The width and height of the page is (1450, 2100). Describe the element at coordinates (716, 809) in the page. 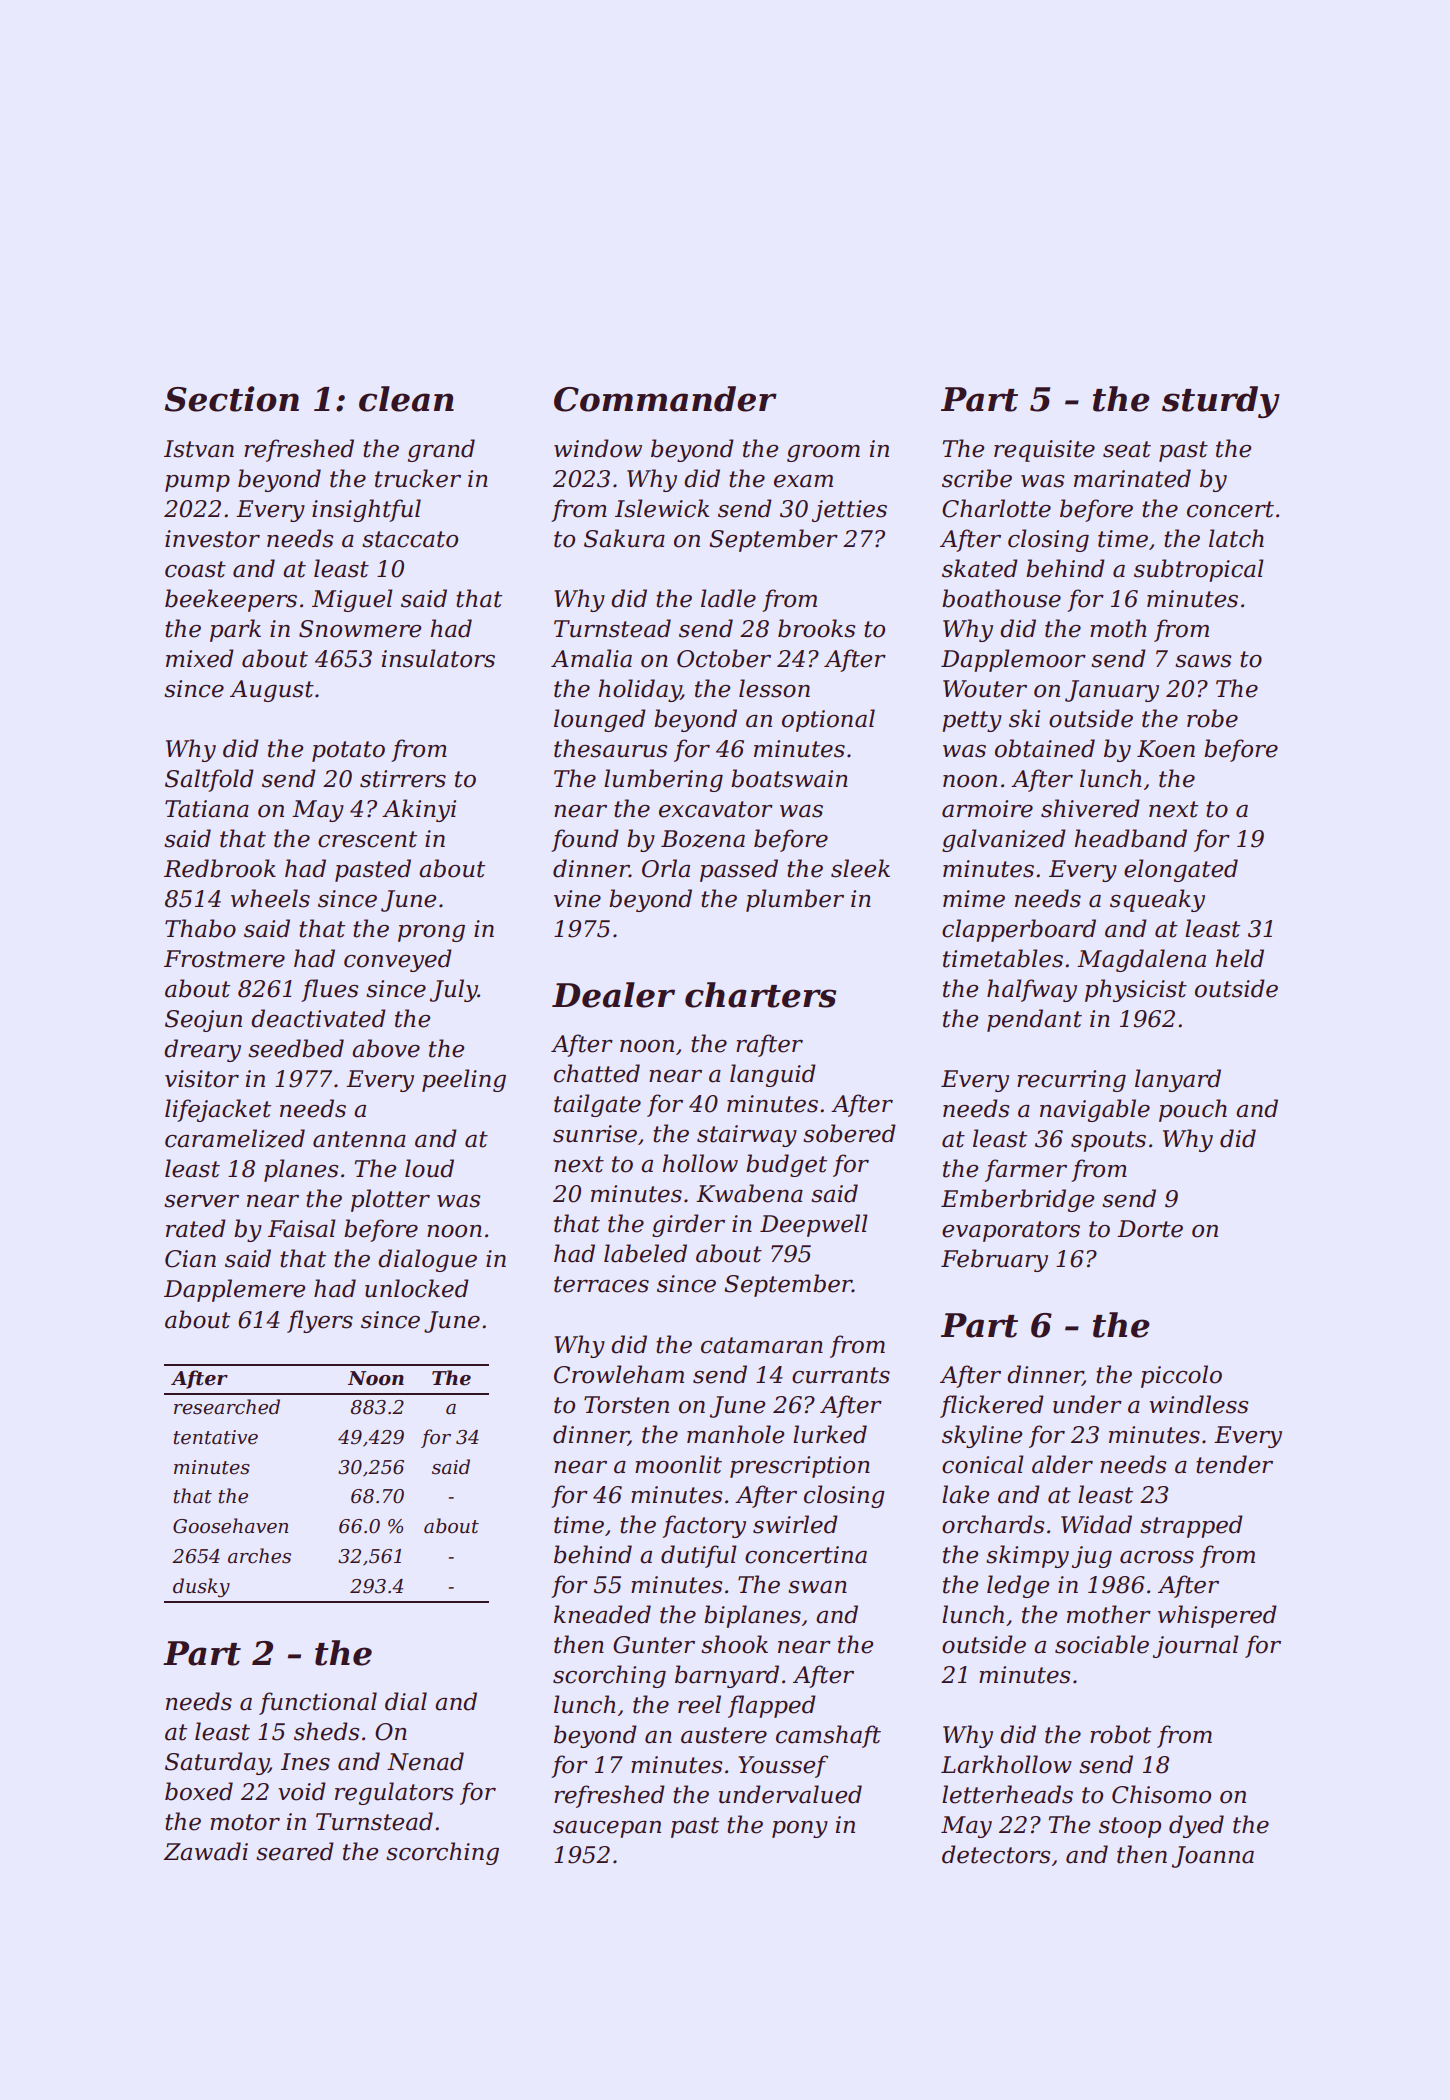

I see `excavator` at that location.
